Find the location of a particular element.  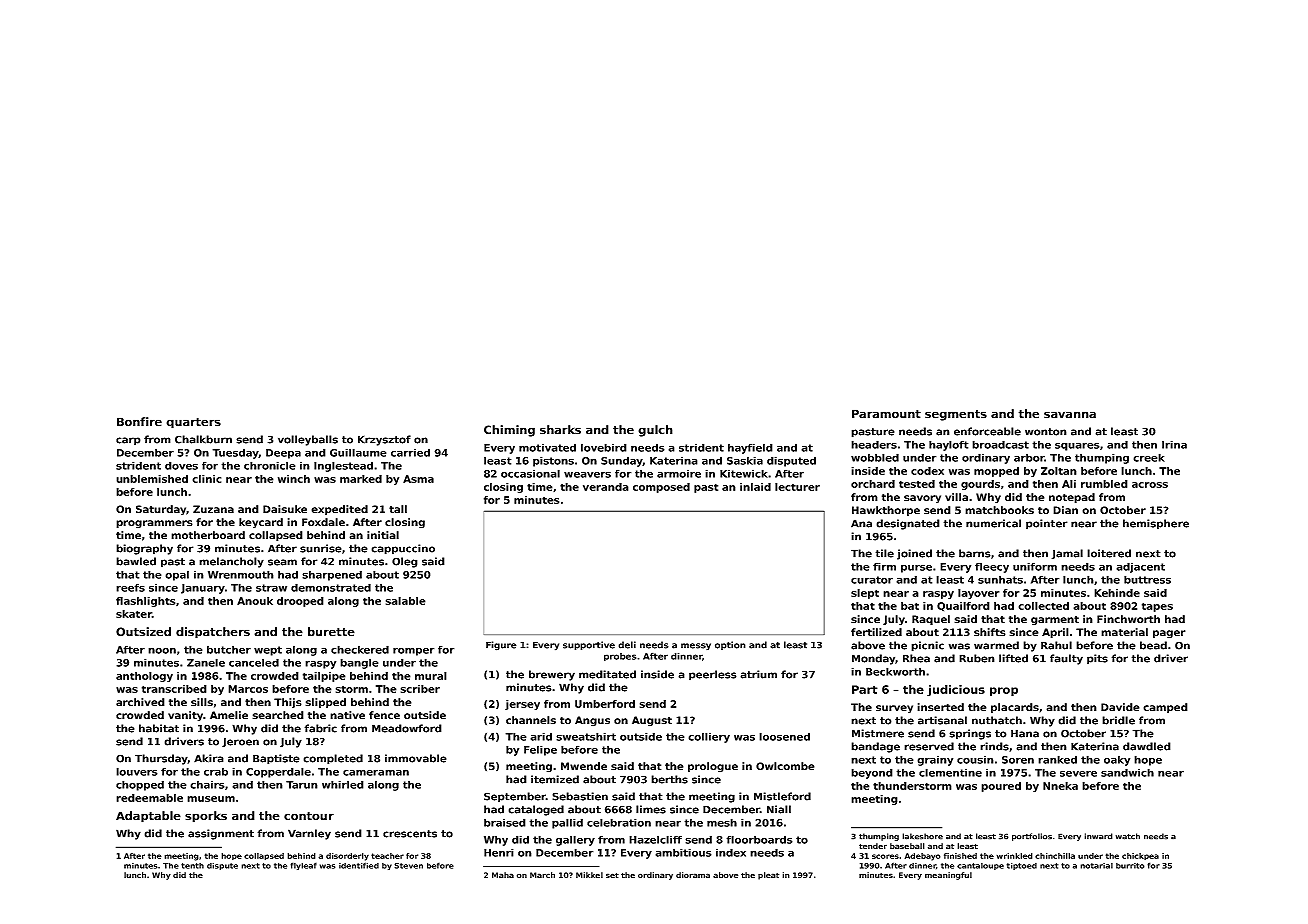

dawdled is located at coordinates (1147, 746).
